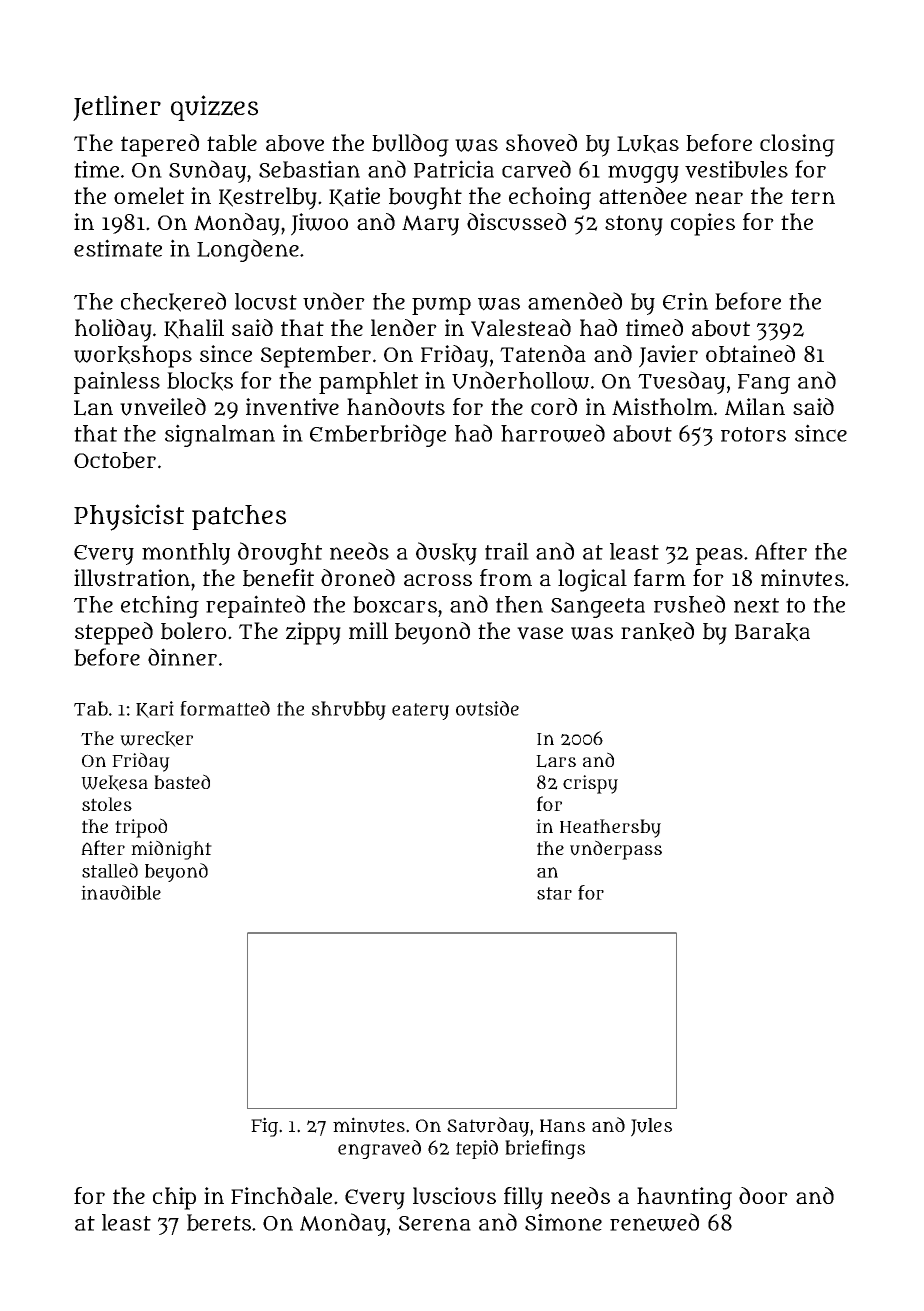 The width and height of the screenshot is (924, 1311). I want to click on Lukas, so click(648, 144).
